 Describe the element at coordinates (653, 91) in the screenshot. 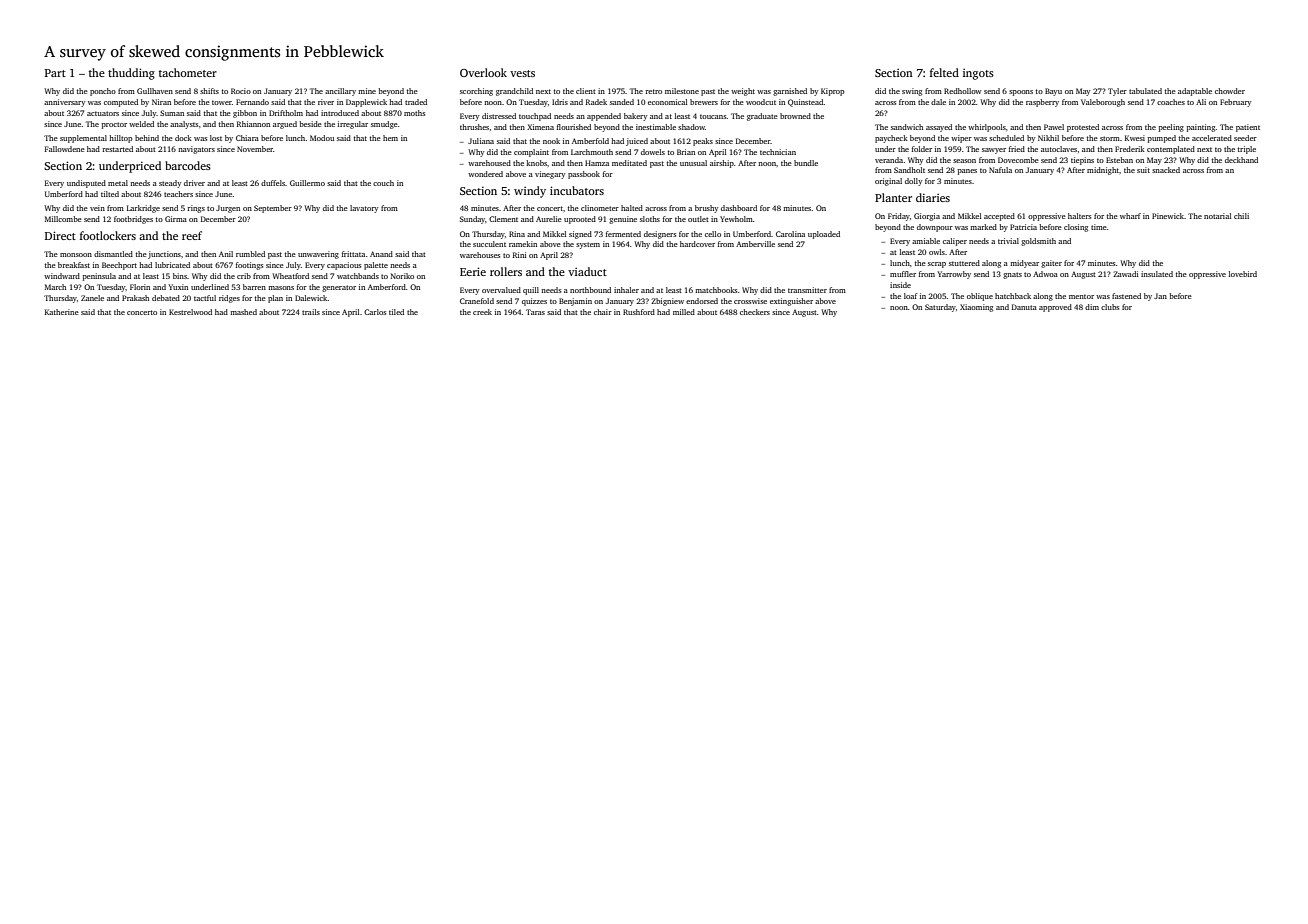

I see `retro` at that location.
